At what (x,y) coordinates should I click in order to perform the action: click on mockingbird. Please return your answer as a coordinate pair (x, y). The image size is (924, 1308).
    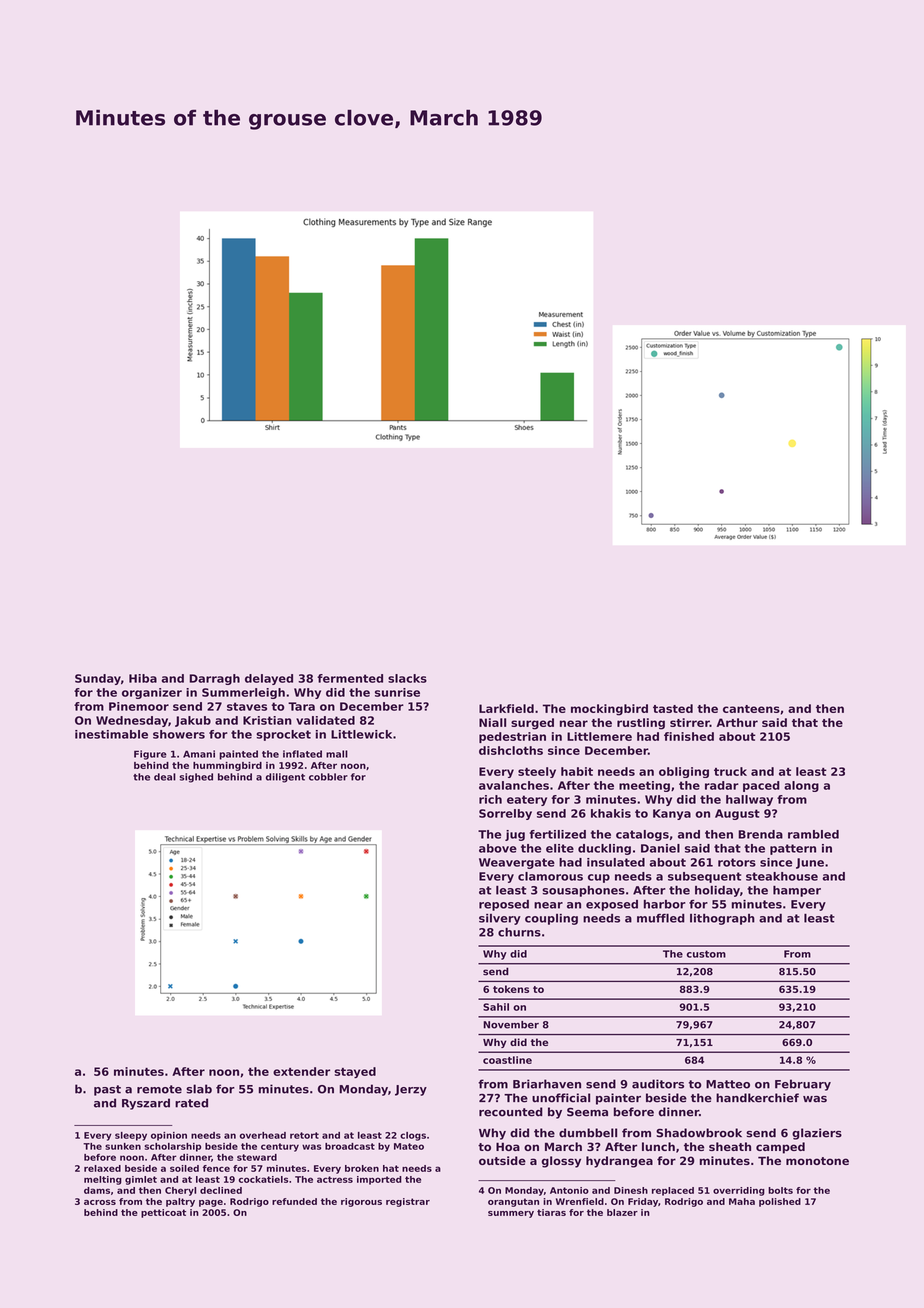
    Looking at the image, I should click on (609, 710).
